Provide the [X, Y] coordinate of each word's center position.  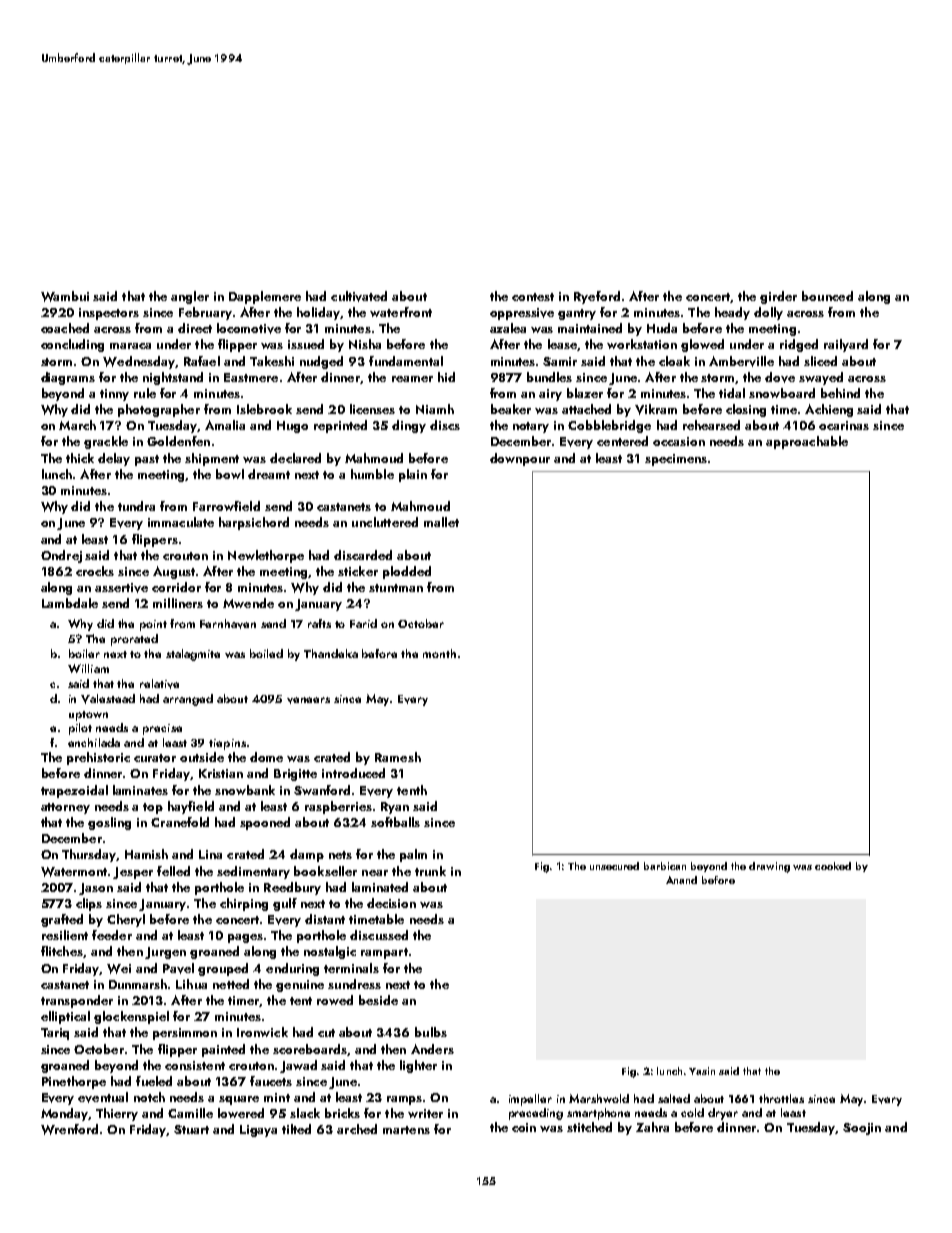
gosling [109, 823]
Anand [681, 880]
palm [413, 855]
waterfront [401, 312]
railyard [846, 345]
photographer [159, 410]
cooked [833, 866]
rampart [384, 953]
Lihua [191, 984]
